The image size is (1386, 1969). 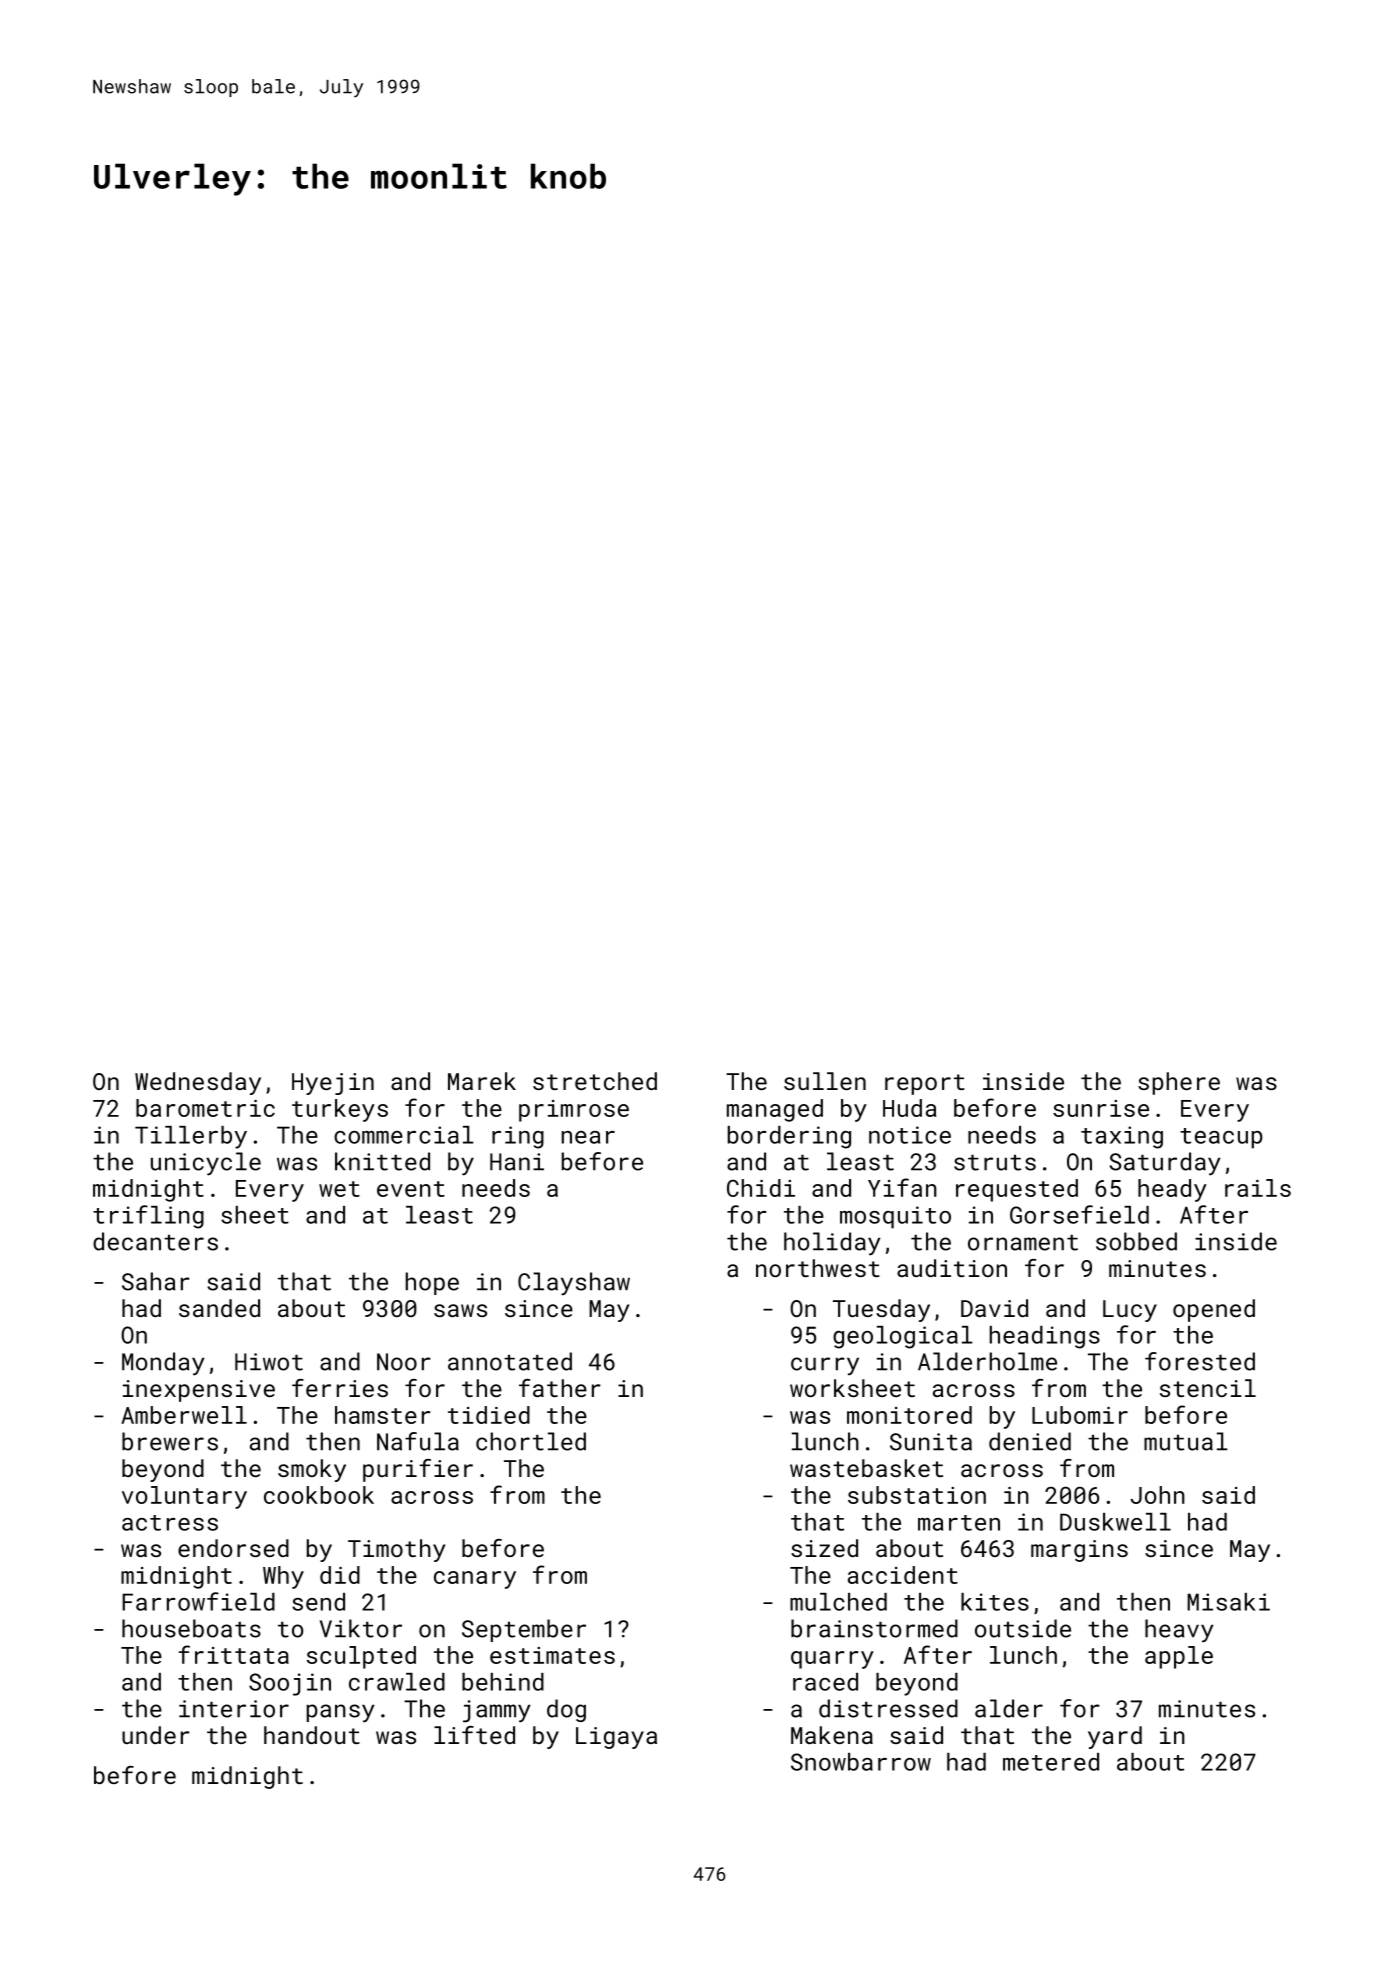 What do you see at coordinates (825, 1682) in the document?
I see `raced` at bounding box center [825, 1682].
